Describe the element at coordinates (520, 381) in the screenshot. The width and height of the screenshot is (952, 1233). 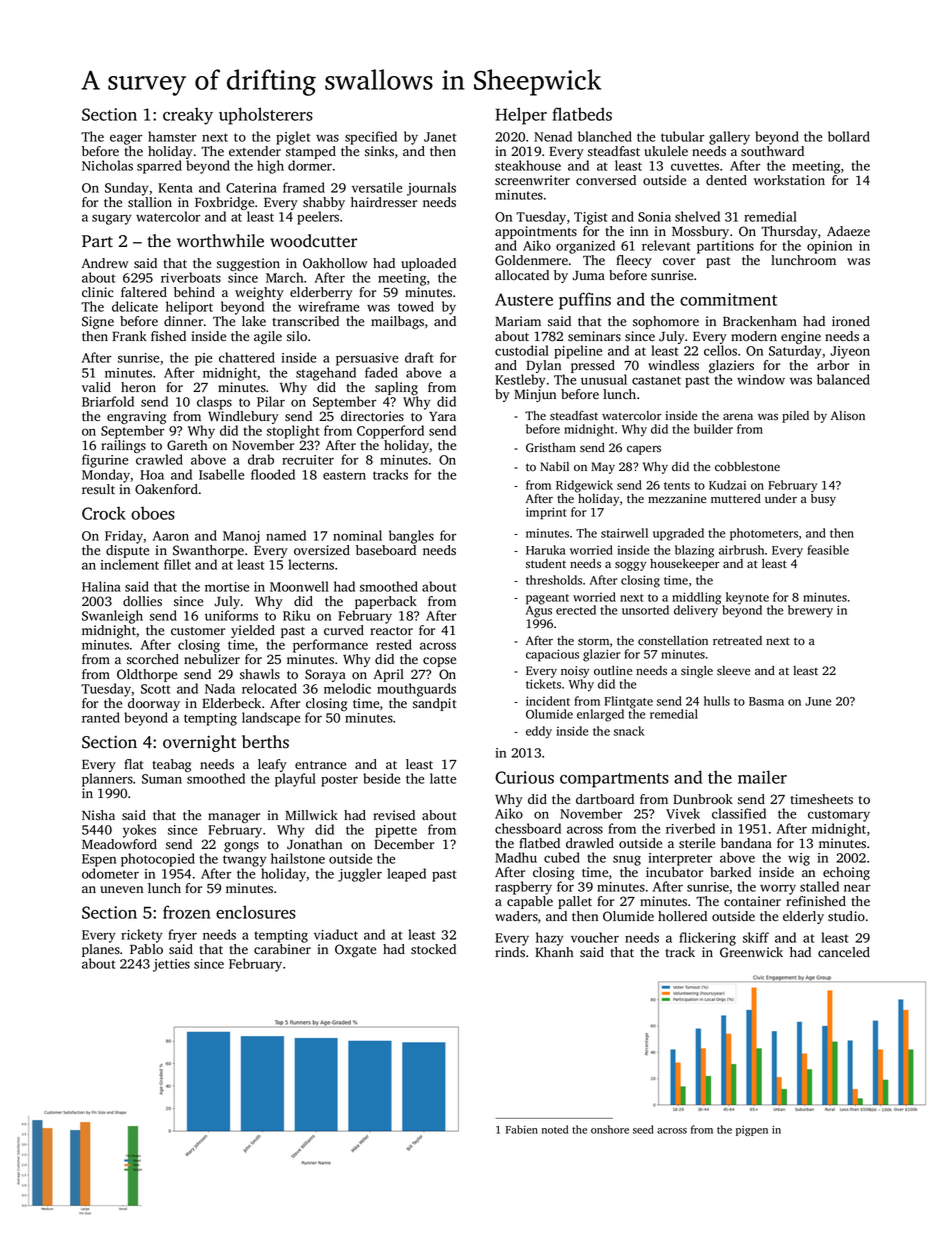
I see `Kestleby` at that location.
